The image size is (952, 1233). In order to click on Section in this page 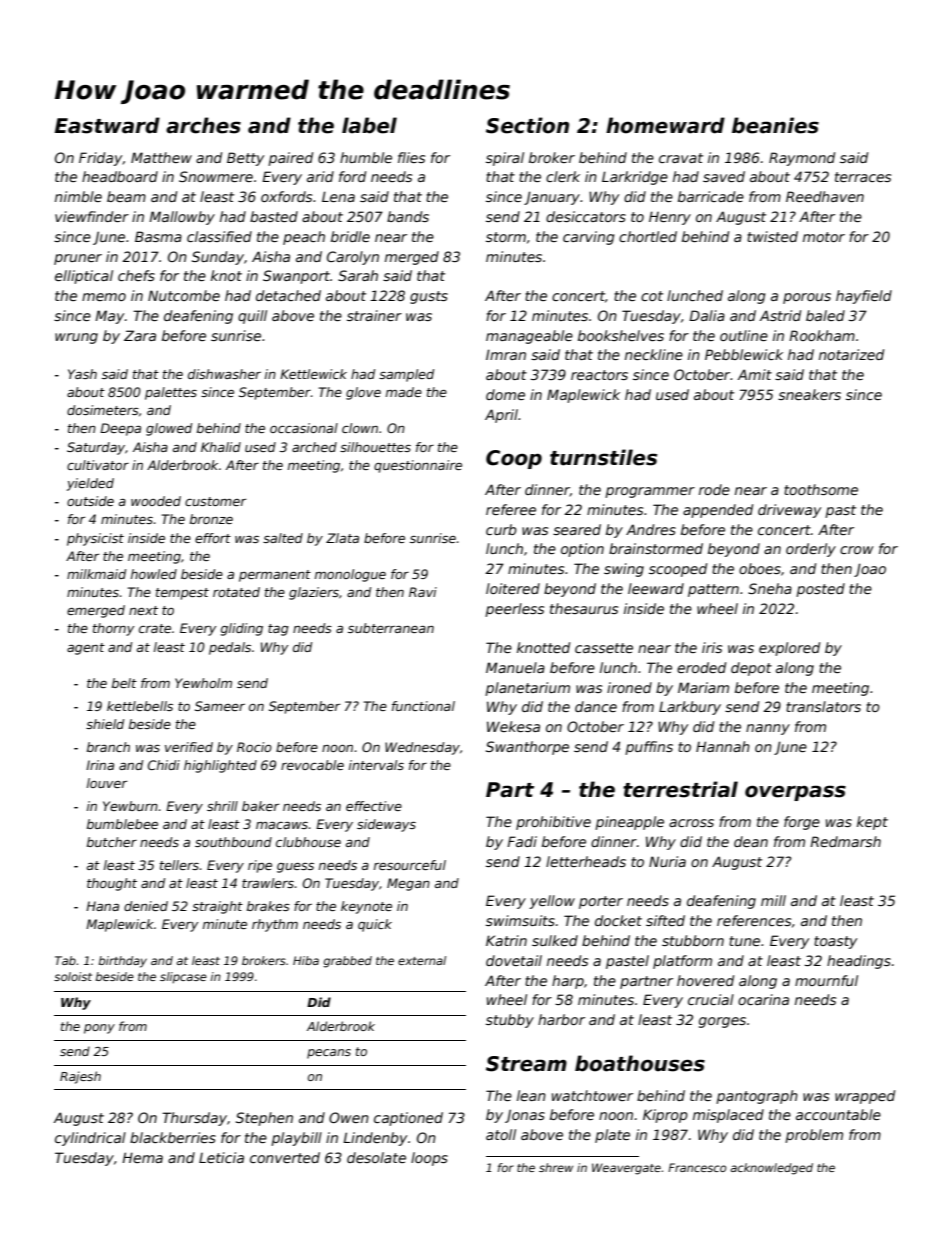, I will do `click(527, 125)`.
